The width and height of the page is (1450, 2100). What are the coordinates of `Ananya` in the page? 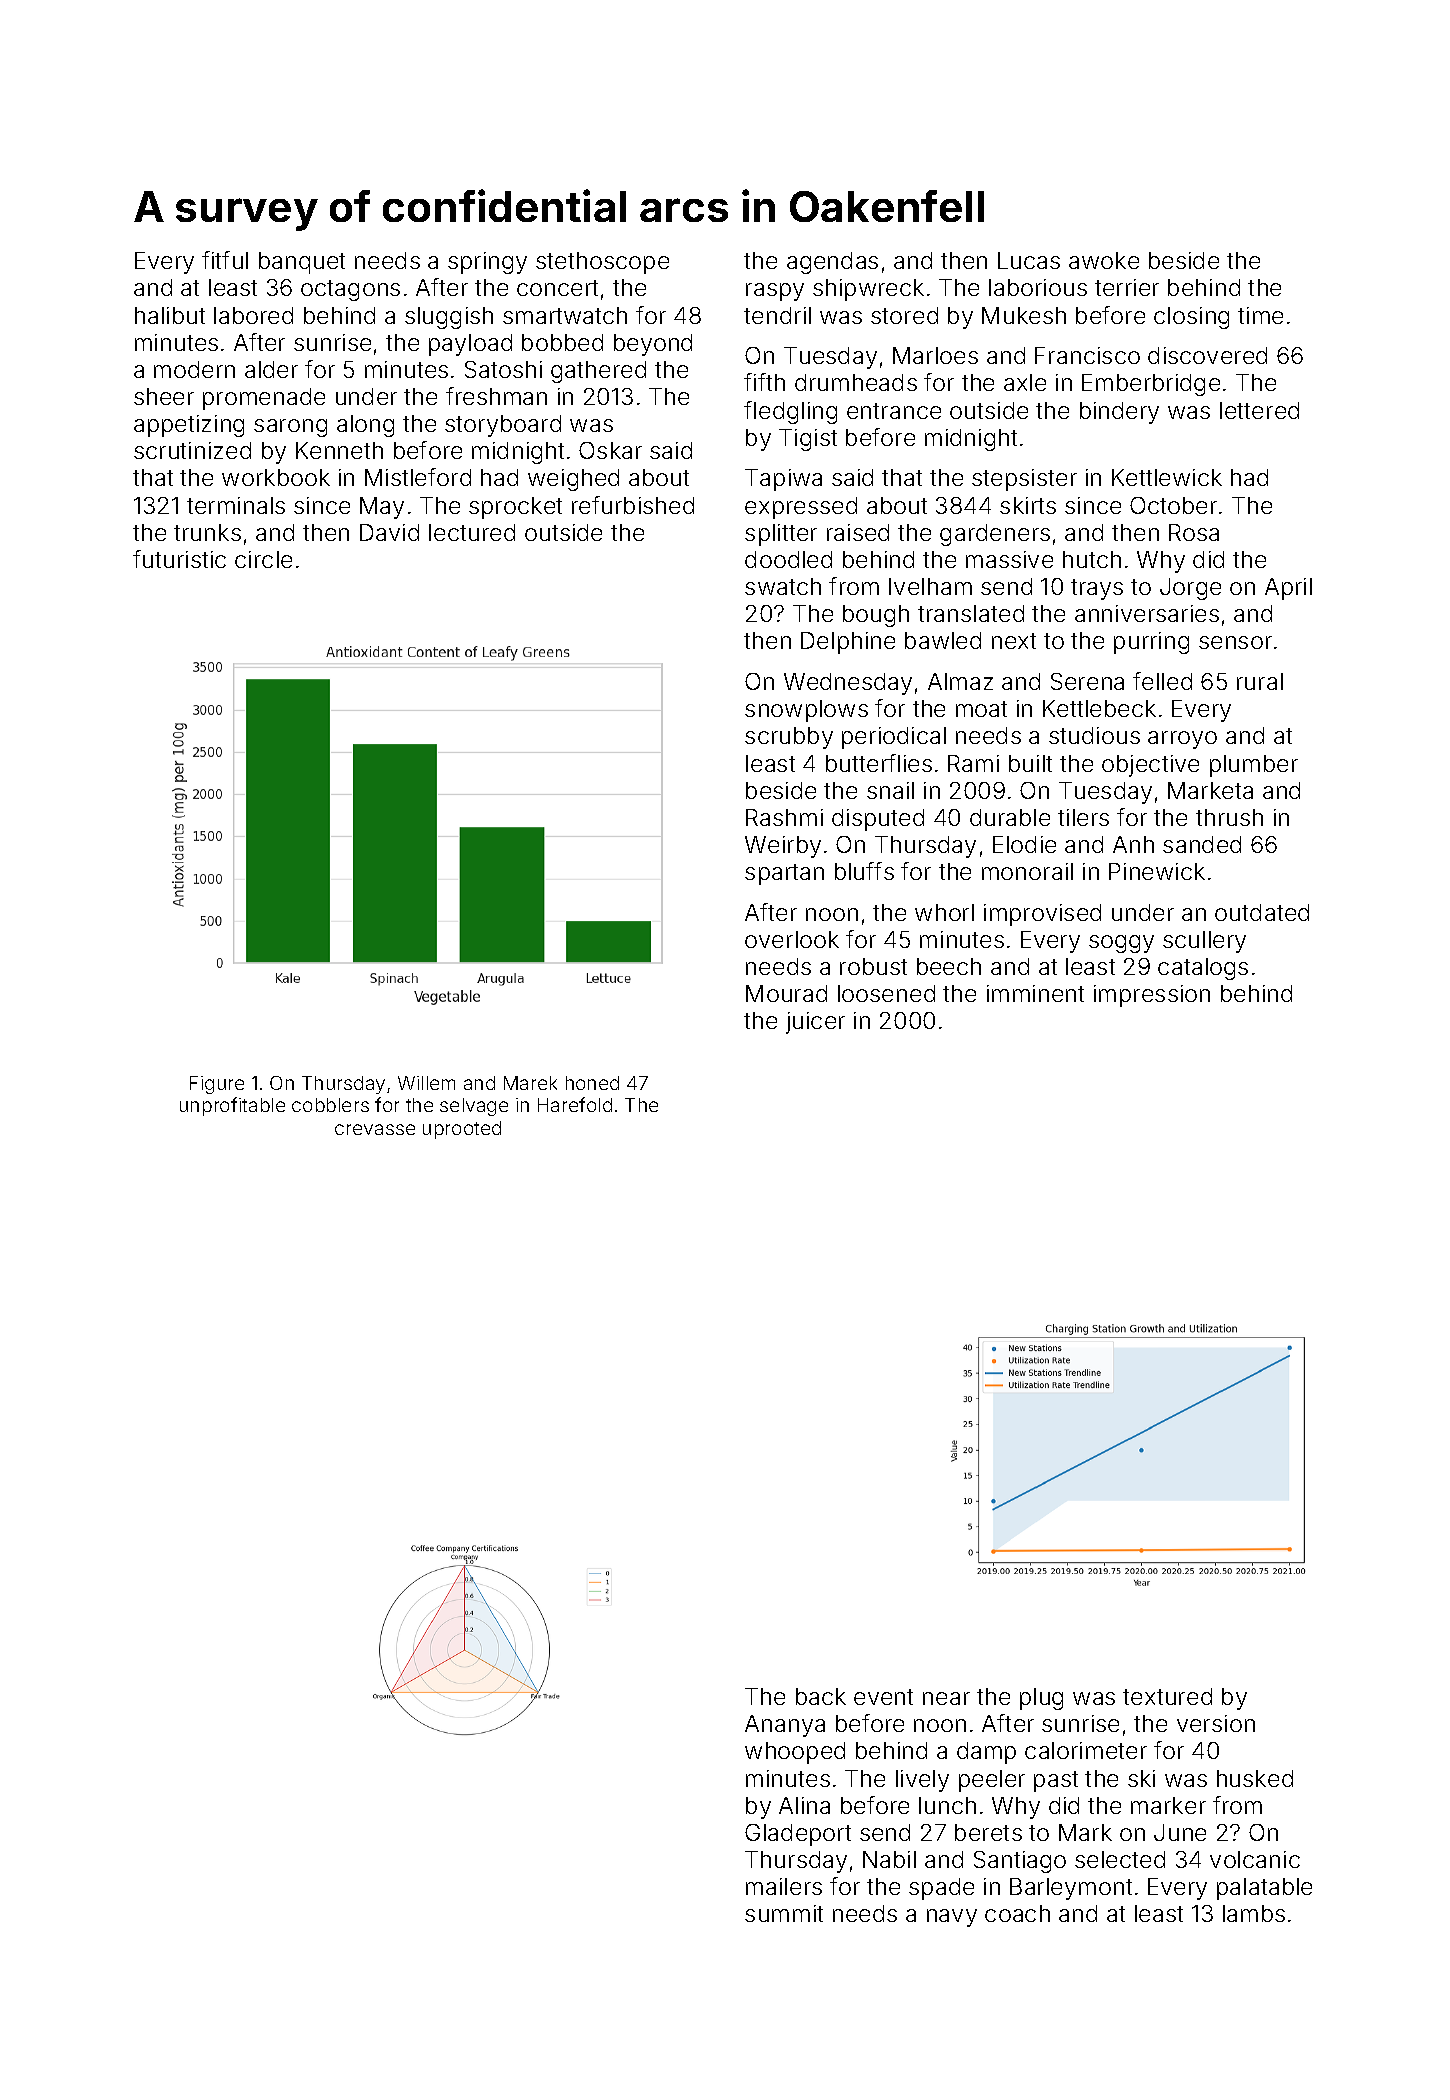 It's located at (785, 1726).
